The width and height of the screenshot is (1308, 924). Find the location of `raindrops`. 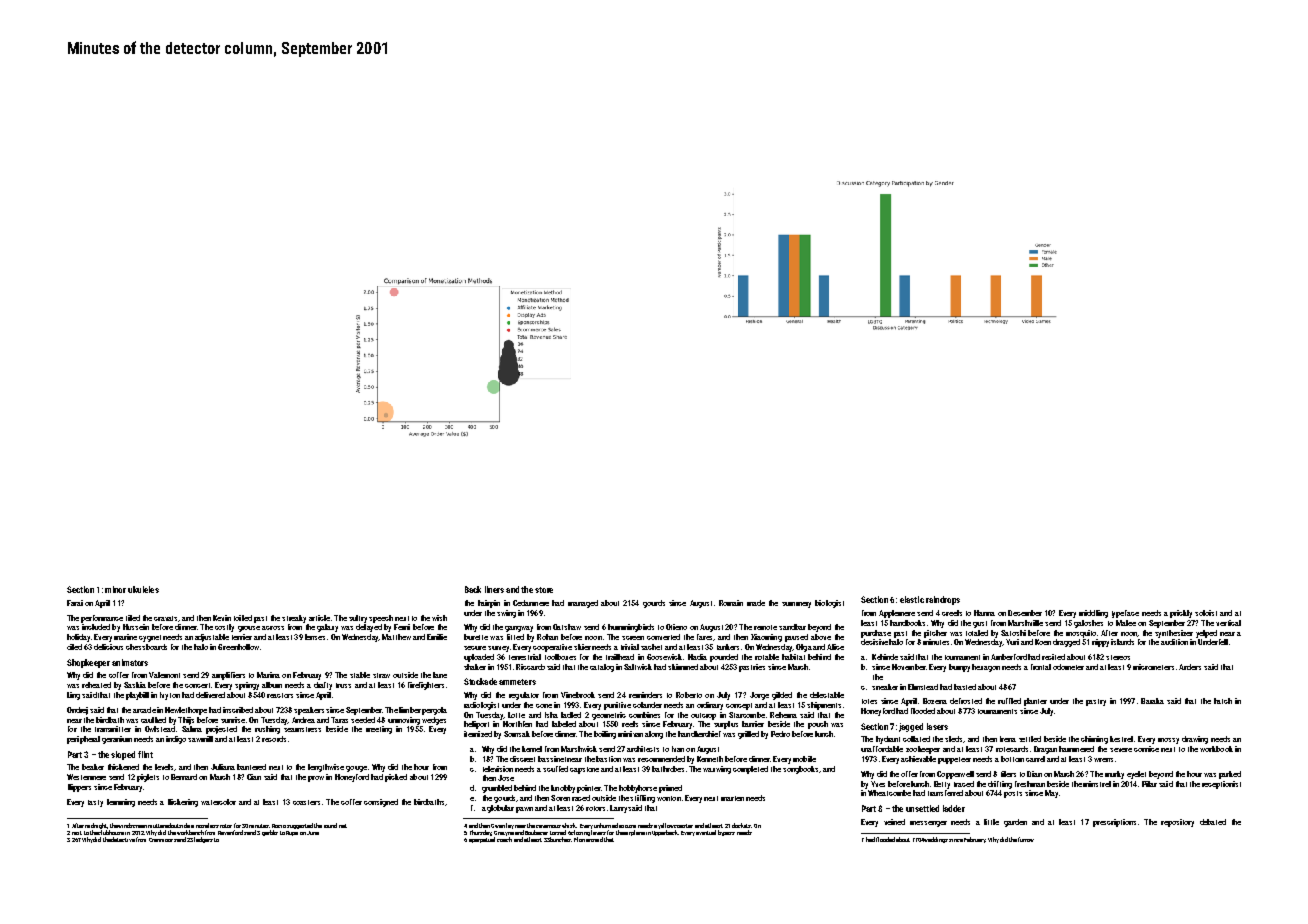

raindrops is located at coordinates (943, 600).
